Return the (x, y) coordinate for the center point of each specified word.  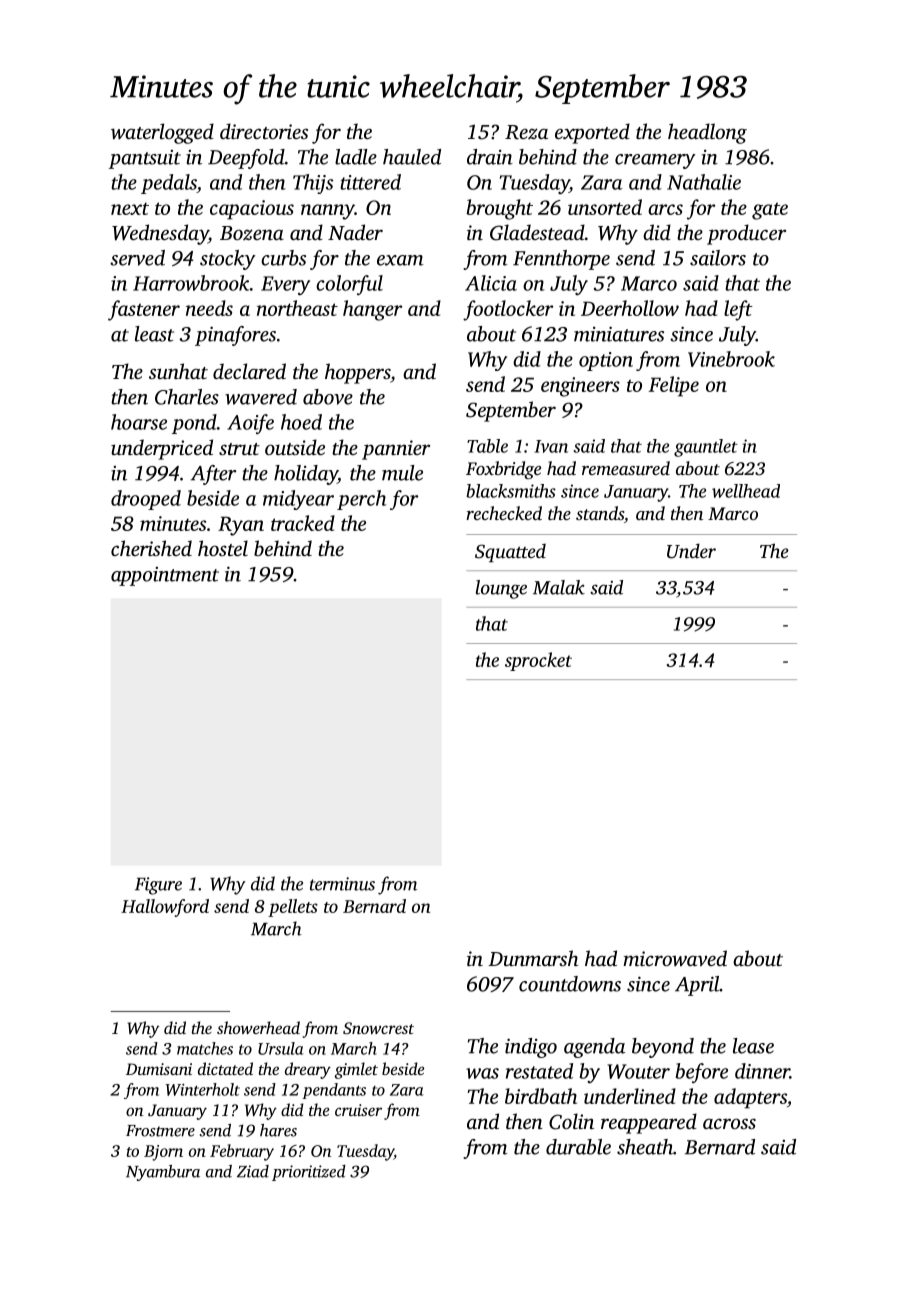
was (482, 1073)
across (729, 1123)
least (154, 334)
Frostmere (160, 1131)
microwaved (675, 958)
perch (362, 500)
